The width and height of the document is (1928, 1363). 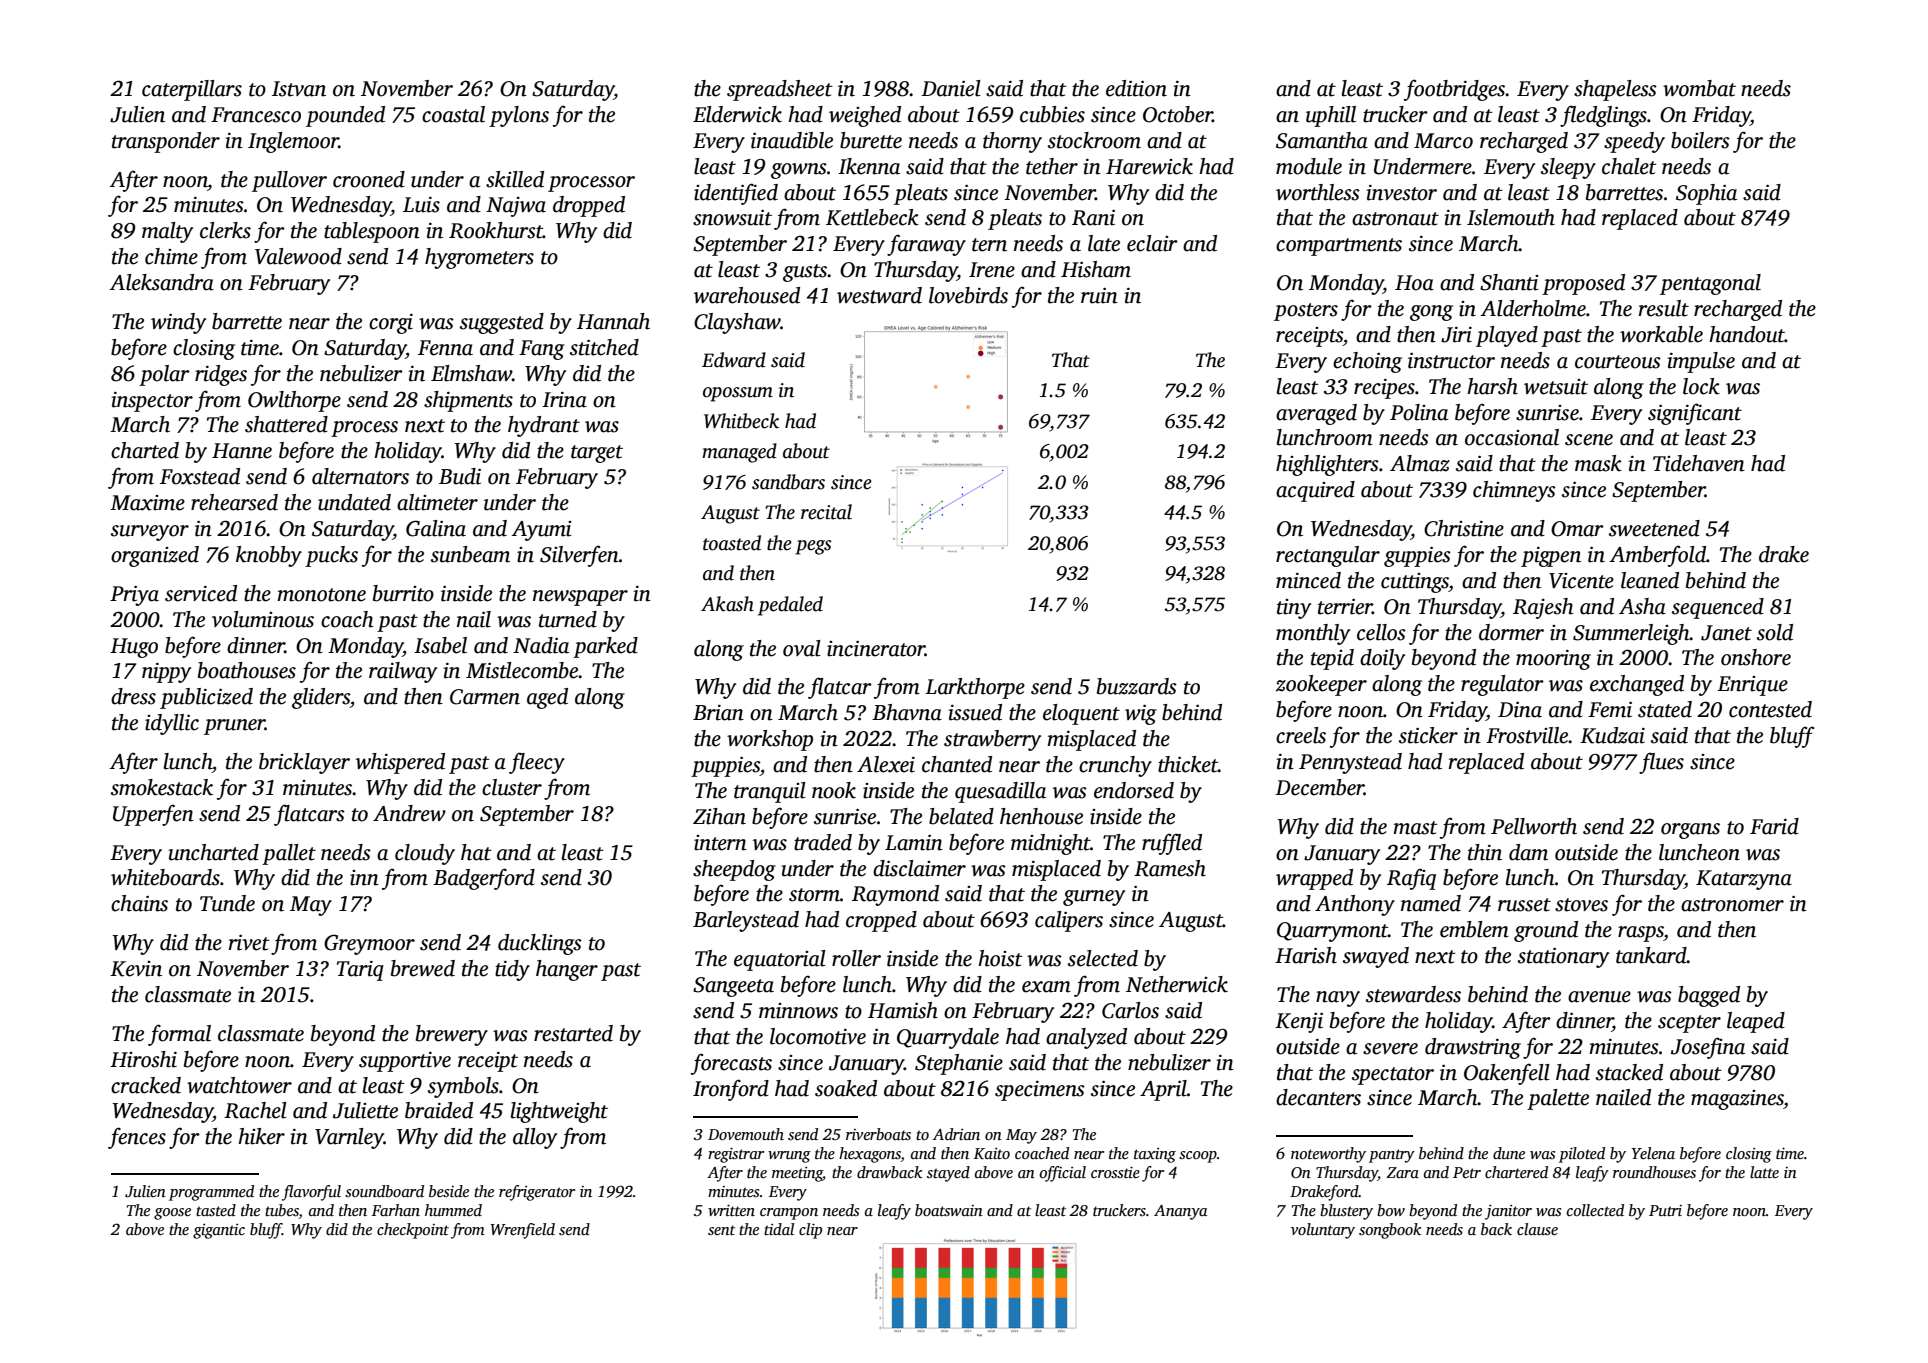 I want to click on Aleksandra, so click(x=162, y=282).
